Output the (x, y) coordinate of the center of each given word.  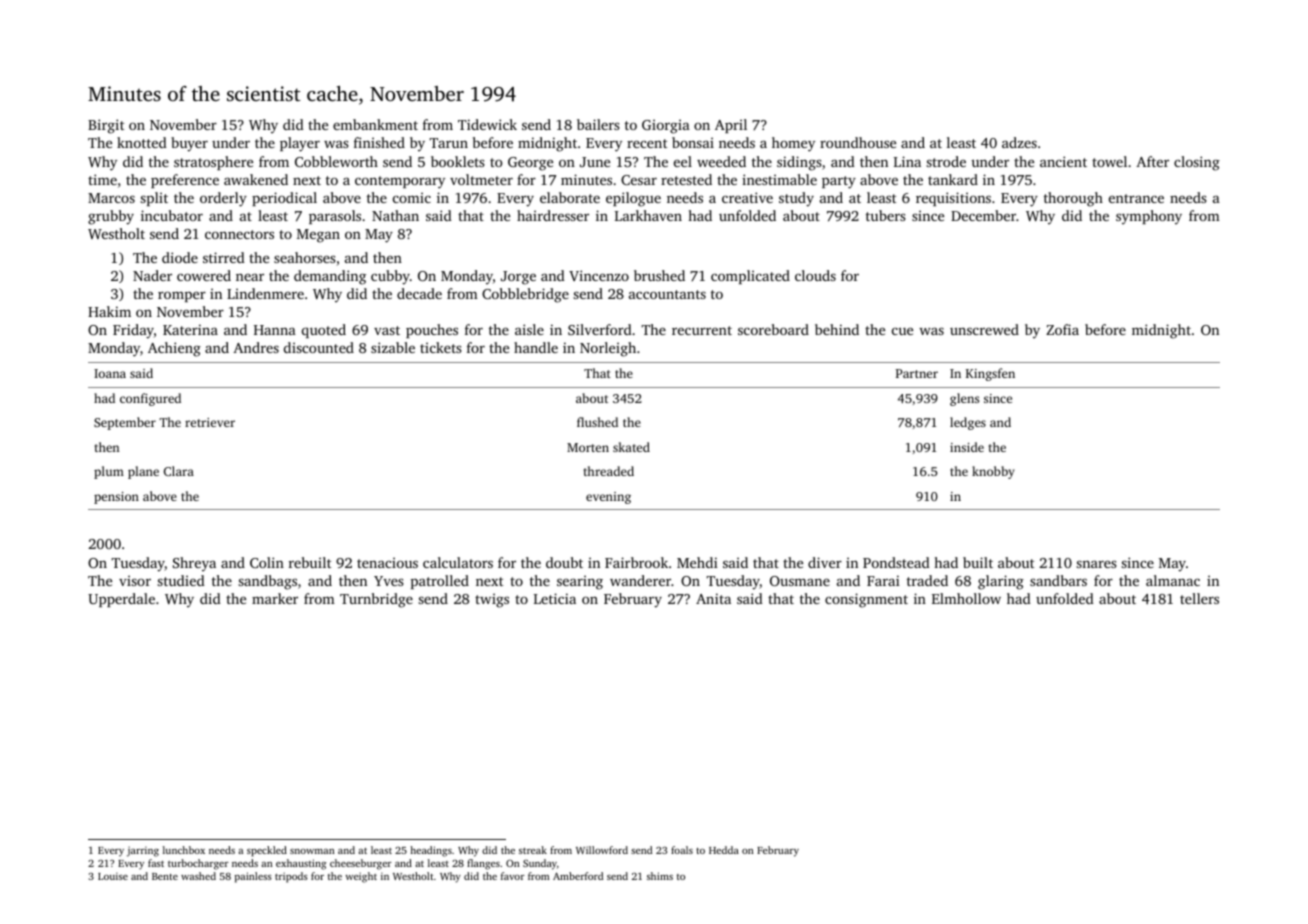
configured (150, 399)
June (595, 162)
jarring (143, 851)
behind (837, 329)
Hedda (724, 850)
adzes (1019, 142)
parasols (335, 217)
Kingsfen (990, 374)
